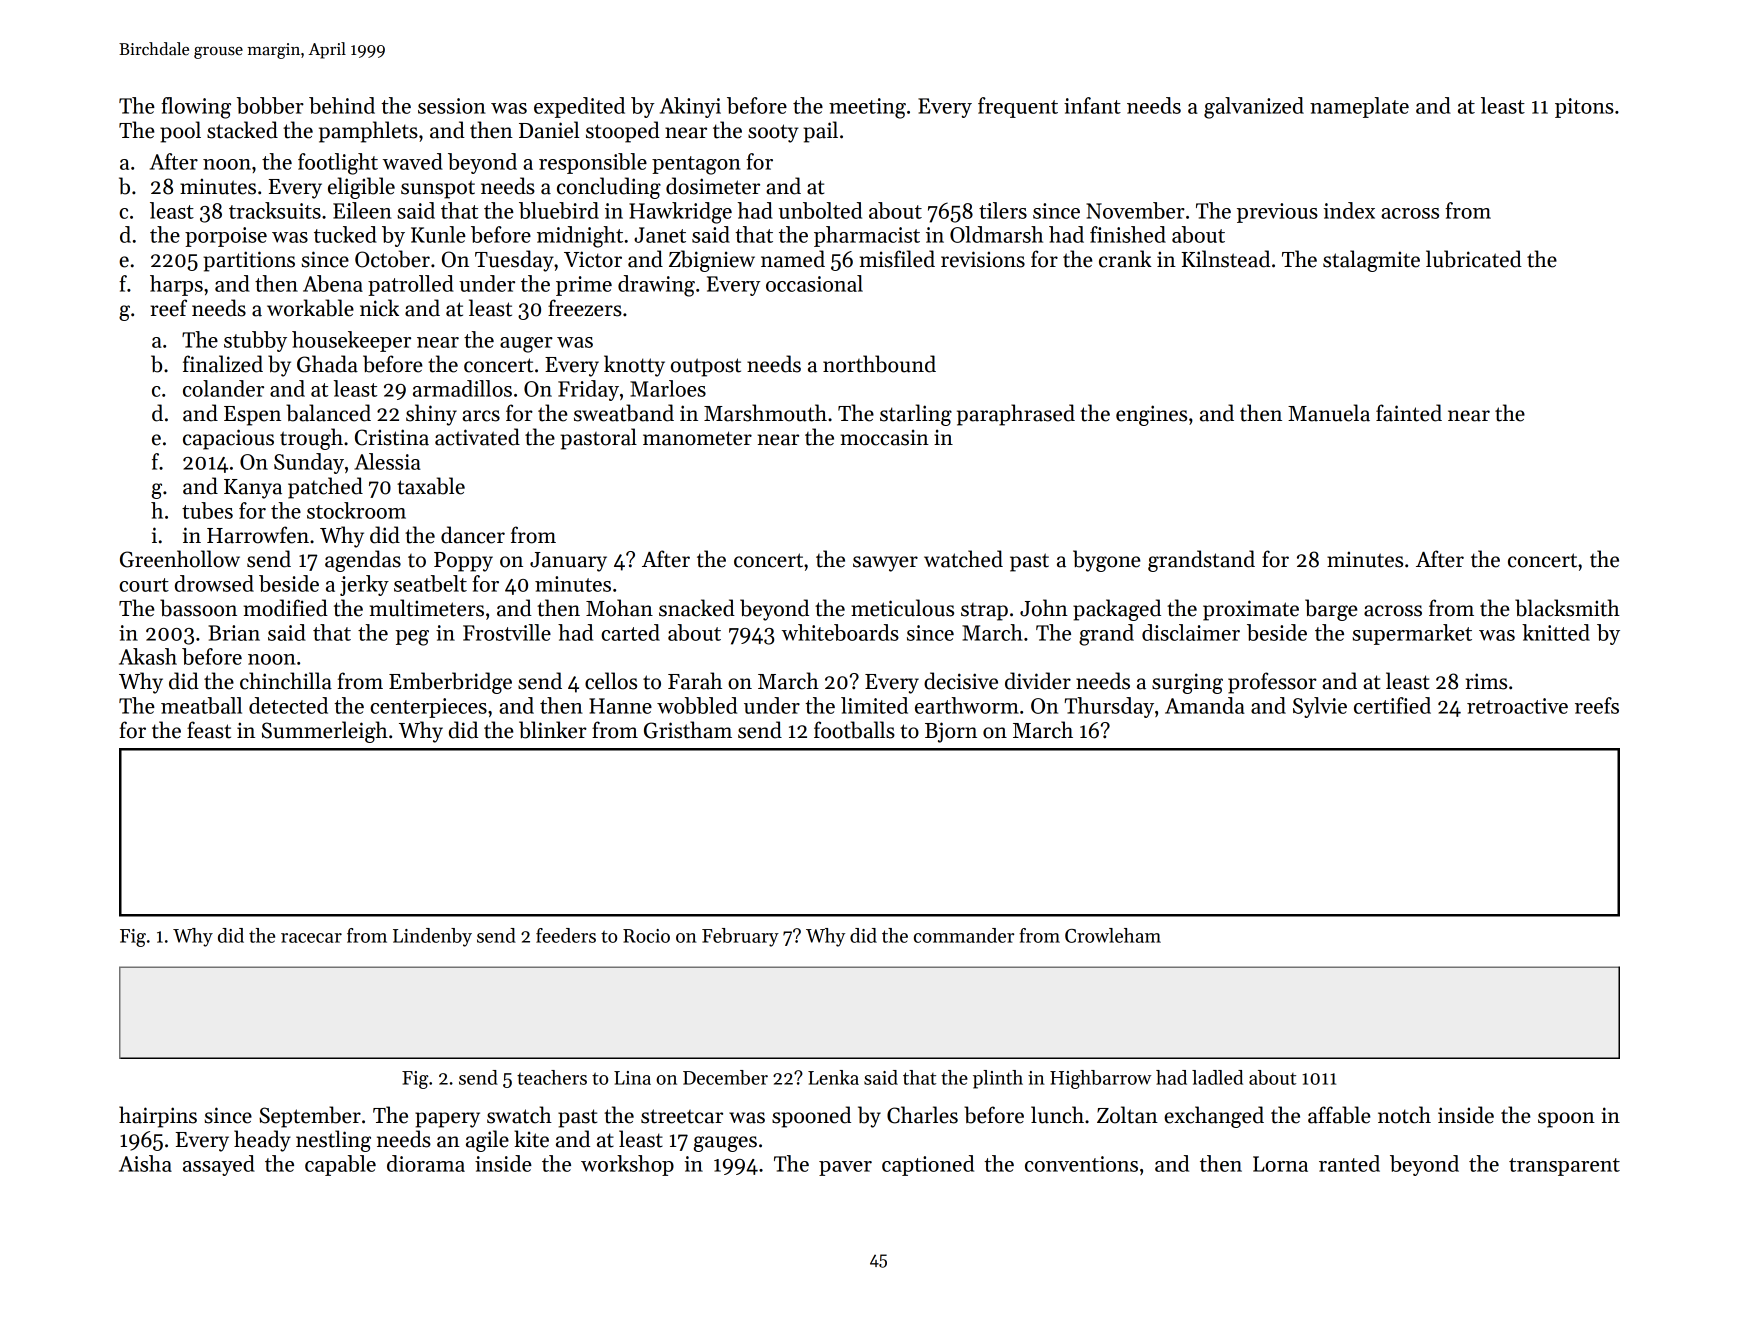  Describe the element at coordinates (196, 108) in the screenshot. I see `flowing` at that location.
